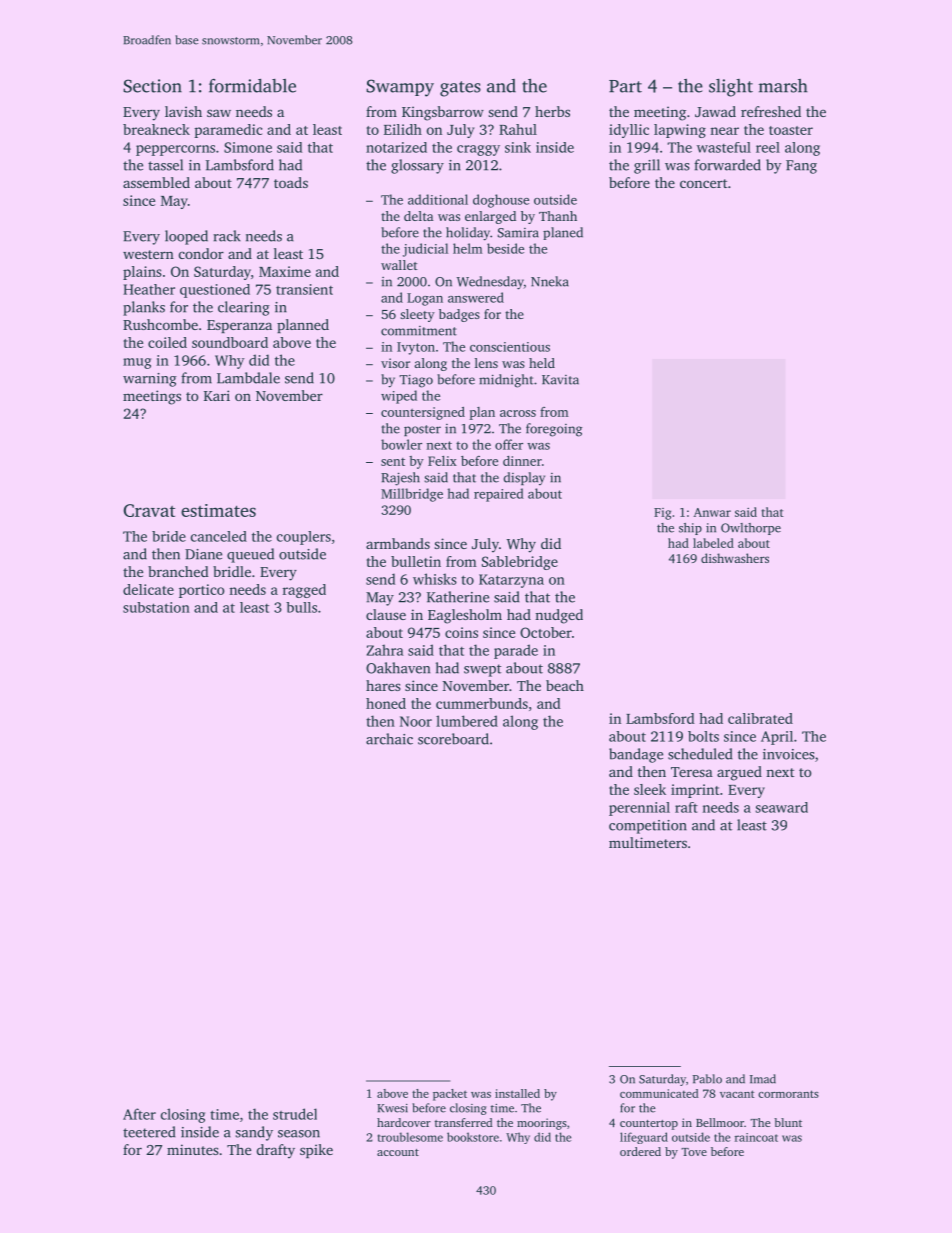  I want to click on account, so click(398, 1152).
